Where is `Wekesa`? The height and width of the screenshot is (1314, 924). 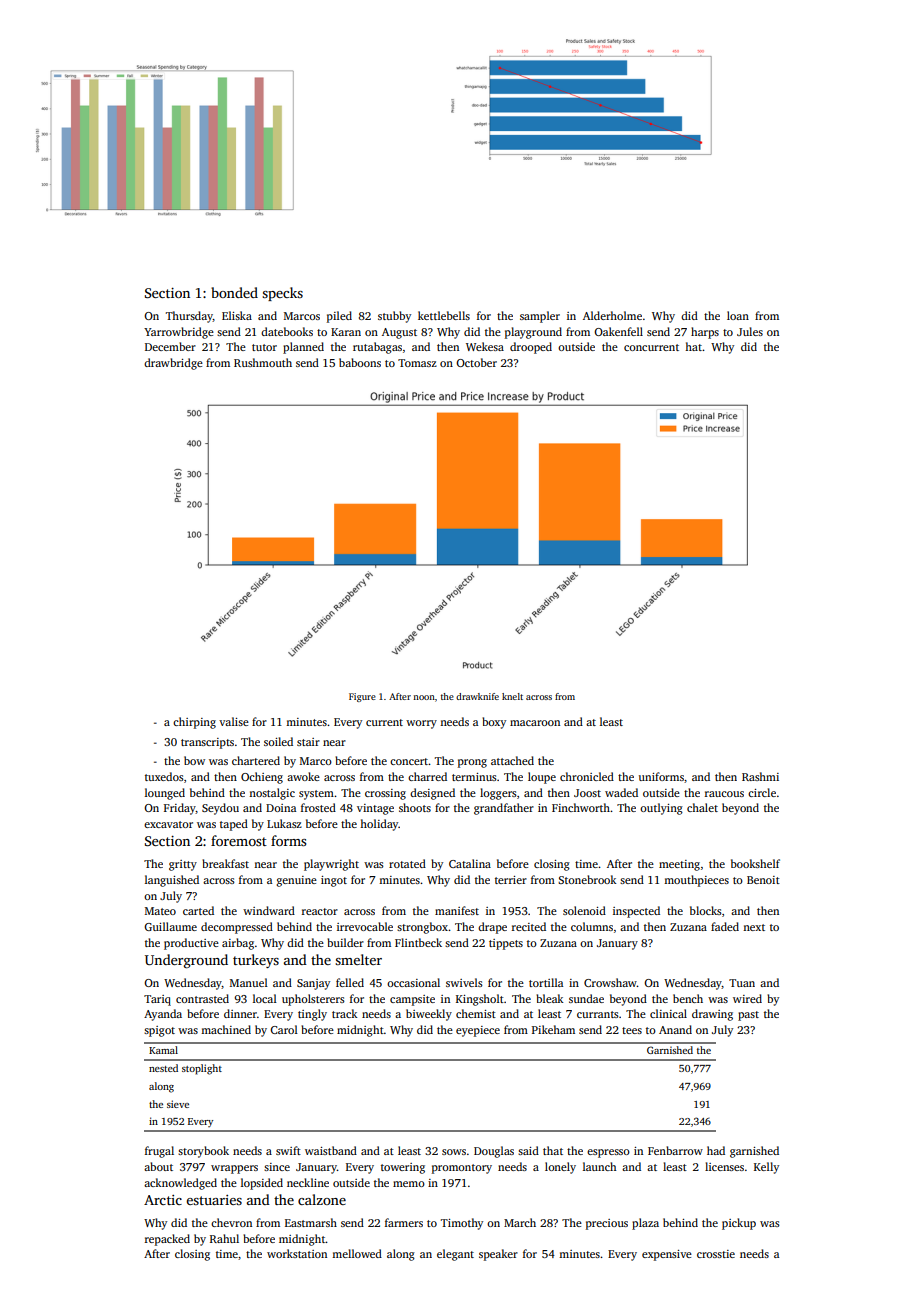
Wekesa is located at coordinates (485, 346).
